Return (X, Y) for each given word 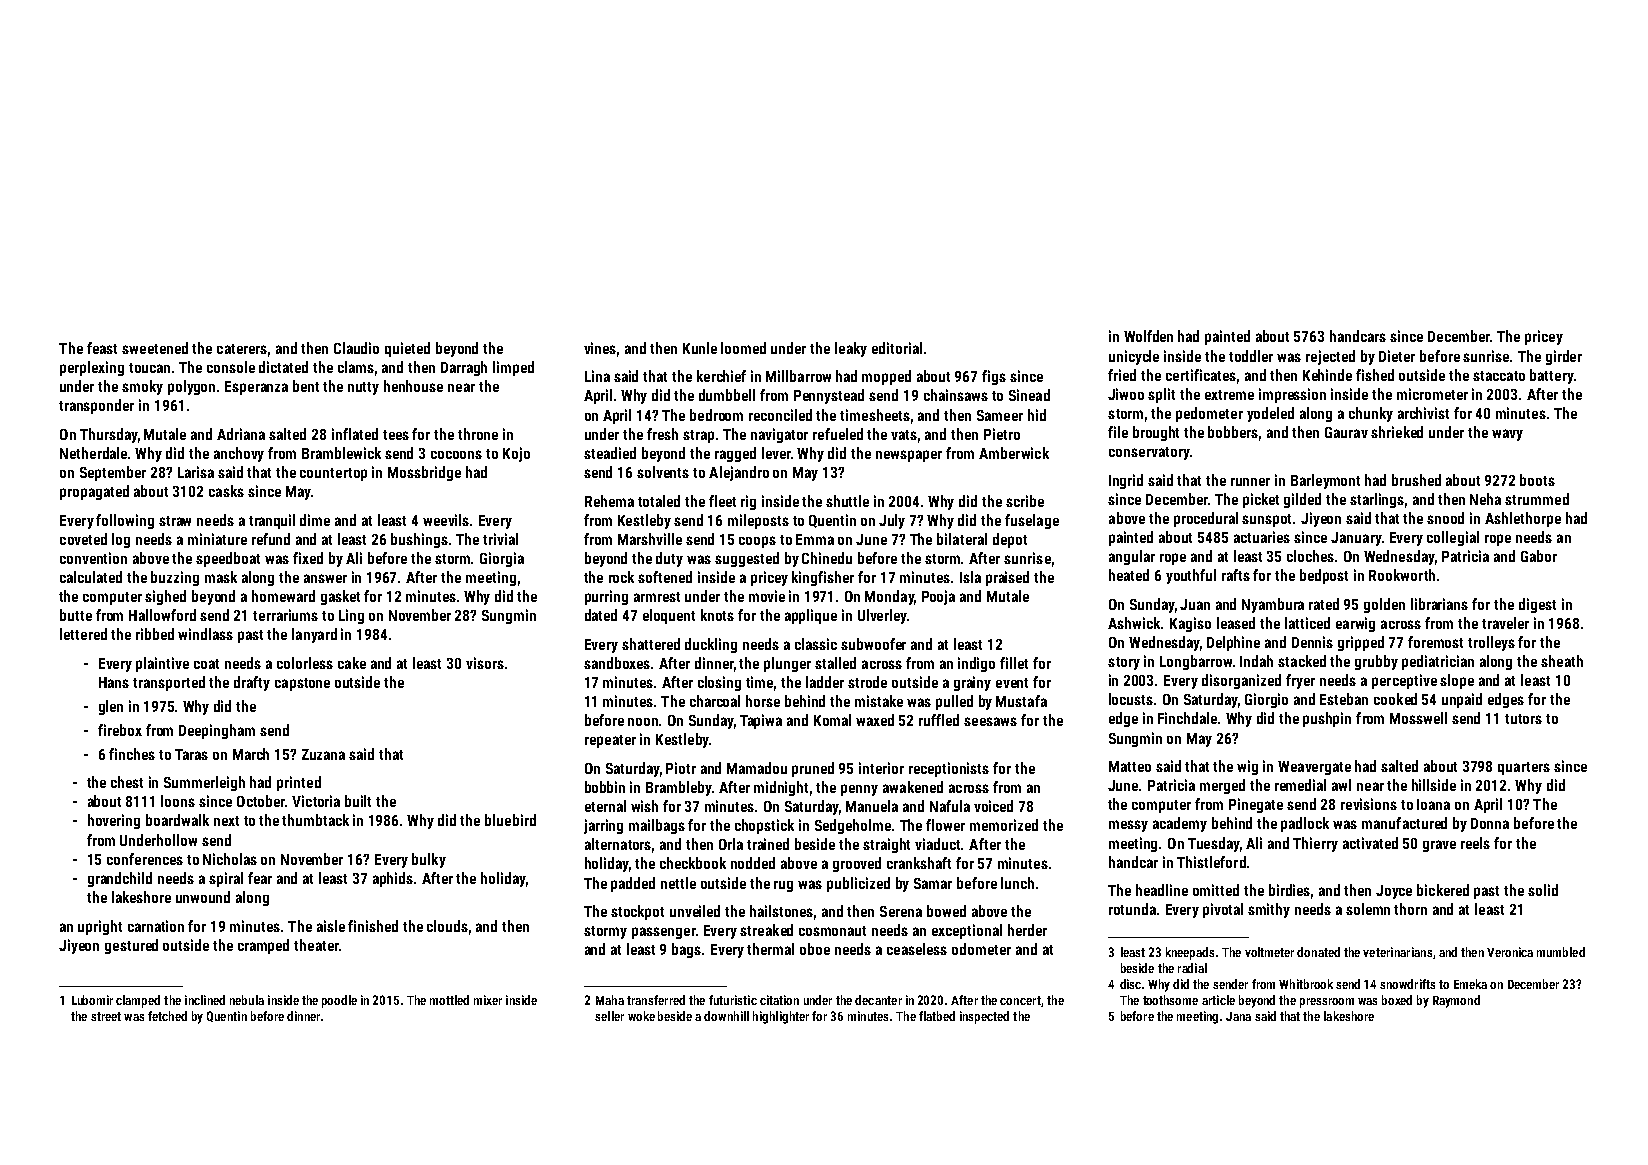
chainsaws (956, 395)
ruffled (939, 720)
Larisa (196, 472)
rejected (1330, 357)
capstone (302, 684)
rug (783, 886)
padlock (1305, 824)
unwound (203, 897)
